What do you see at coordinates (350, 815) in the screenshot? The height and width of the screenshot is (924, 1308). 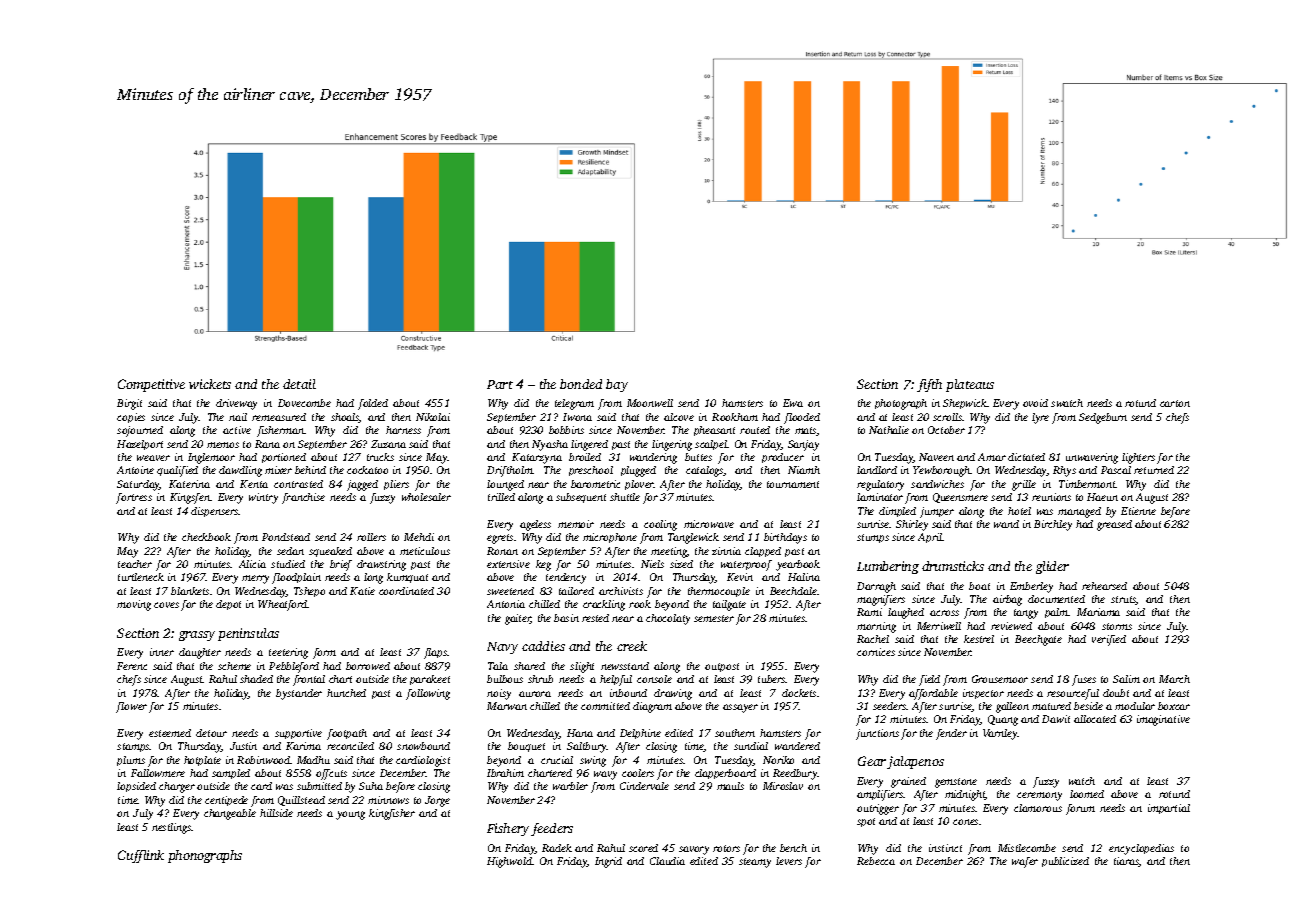 I see `young` at bounding box center [350, 815].
